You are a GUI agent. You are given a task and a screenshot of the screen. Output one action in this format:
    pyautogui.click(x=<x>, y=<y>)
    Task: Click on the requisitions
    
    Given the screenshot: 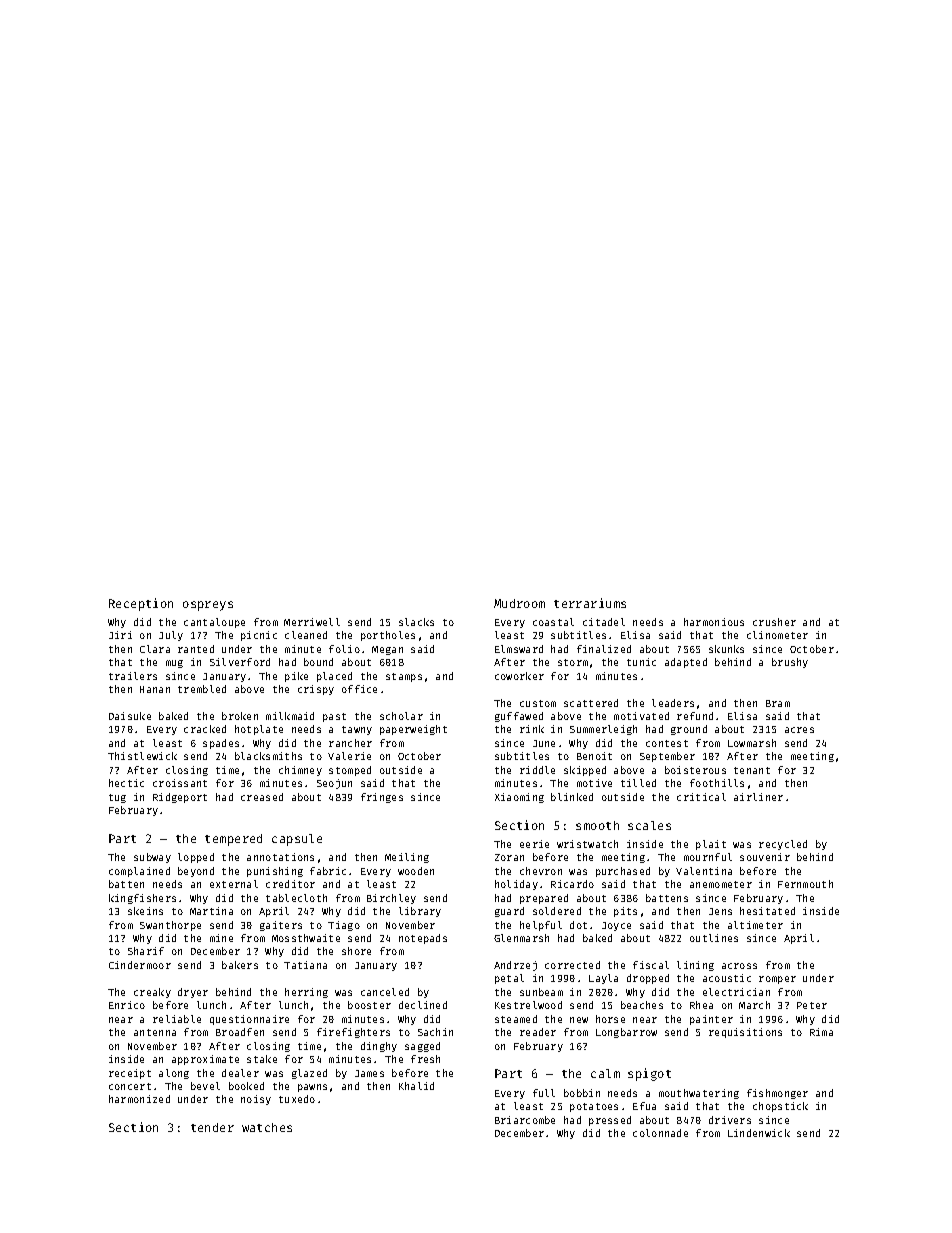 What is the action you would take?
    pyautogui.click(x=745, y=1033)
